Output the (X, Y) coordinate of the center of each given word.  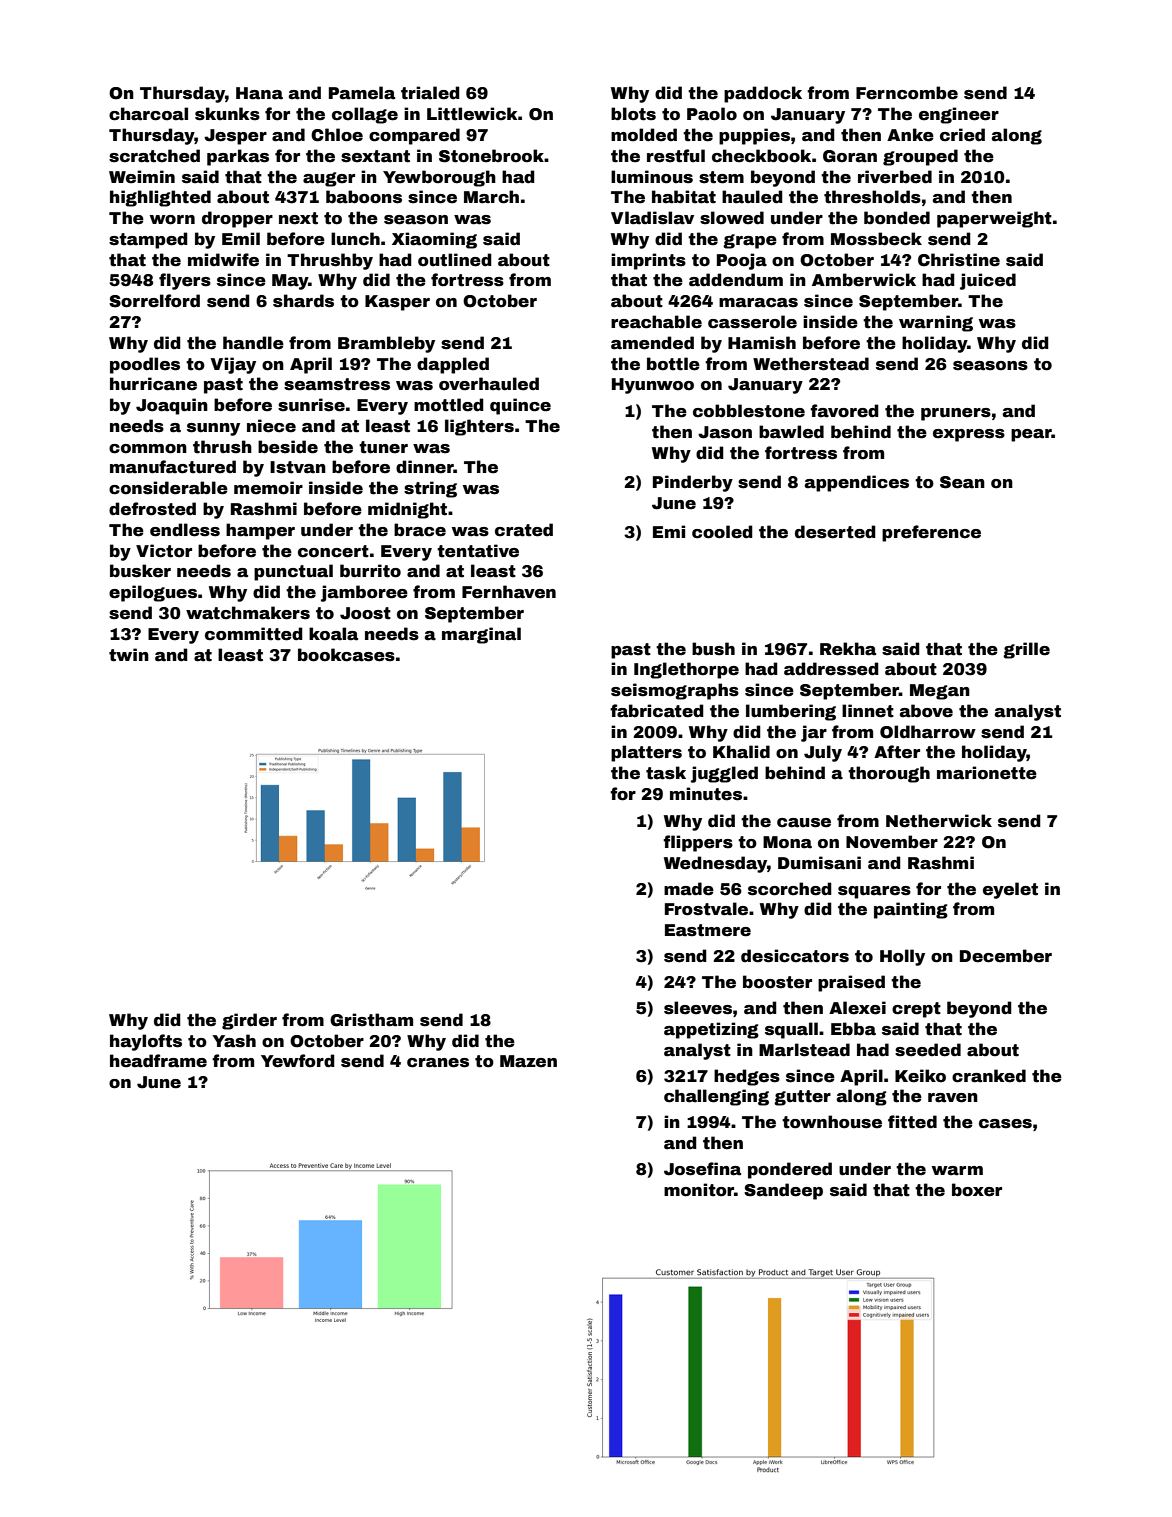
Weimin (142, 177)
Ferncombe (907, 93)
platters (646, 753)
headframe (158, 1061)
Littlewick (472, 114)
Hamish (762, 343)
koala (333, 634)
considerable (168, 488)
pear (1031, 435)
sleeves (698, 1008)
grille (1026, 650)
